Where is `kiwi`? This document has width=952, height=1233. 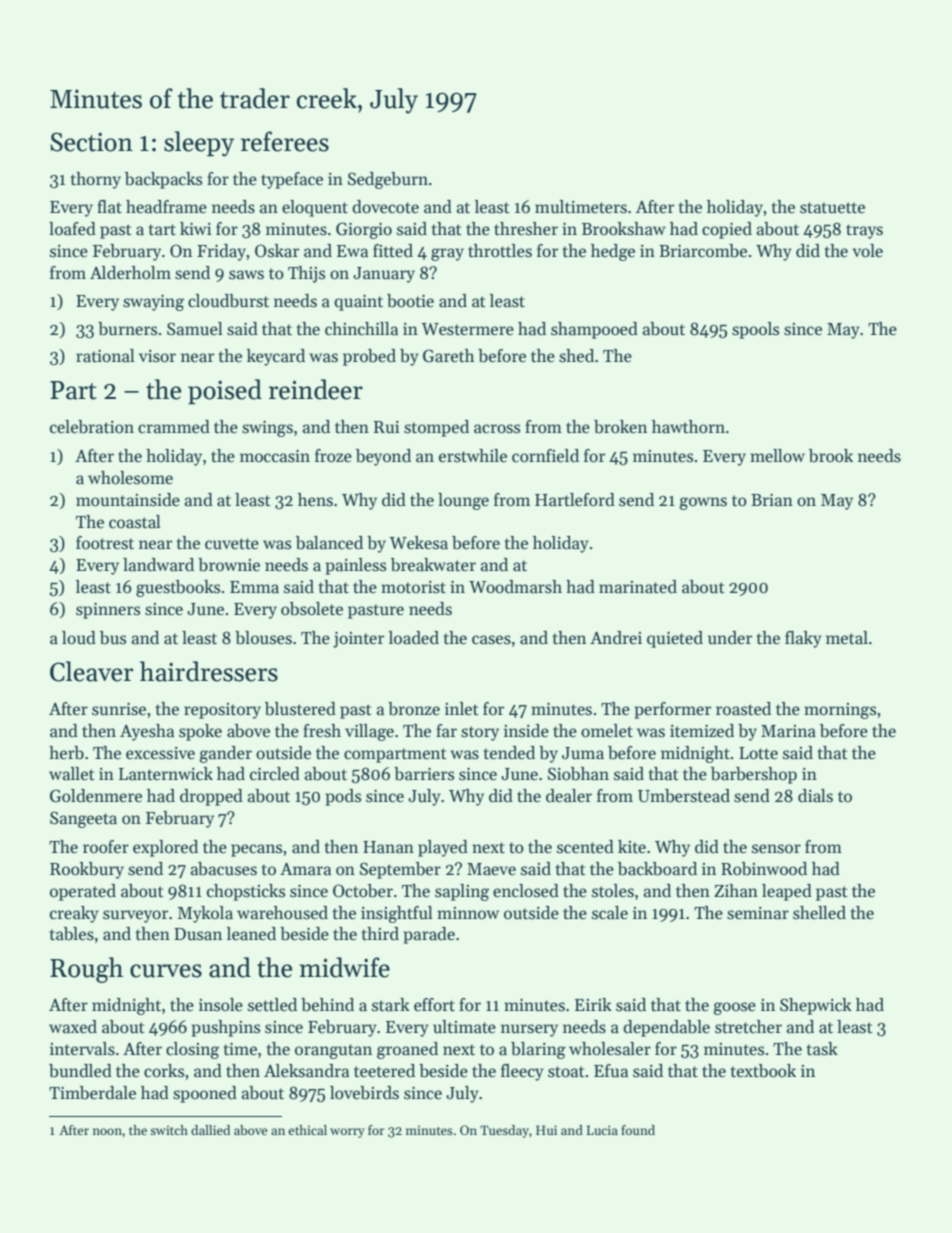
kiwi is located at coordinates (195, 228).
